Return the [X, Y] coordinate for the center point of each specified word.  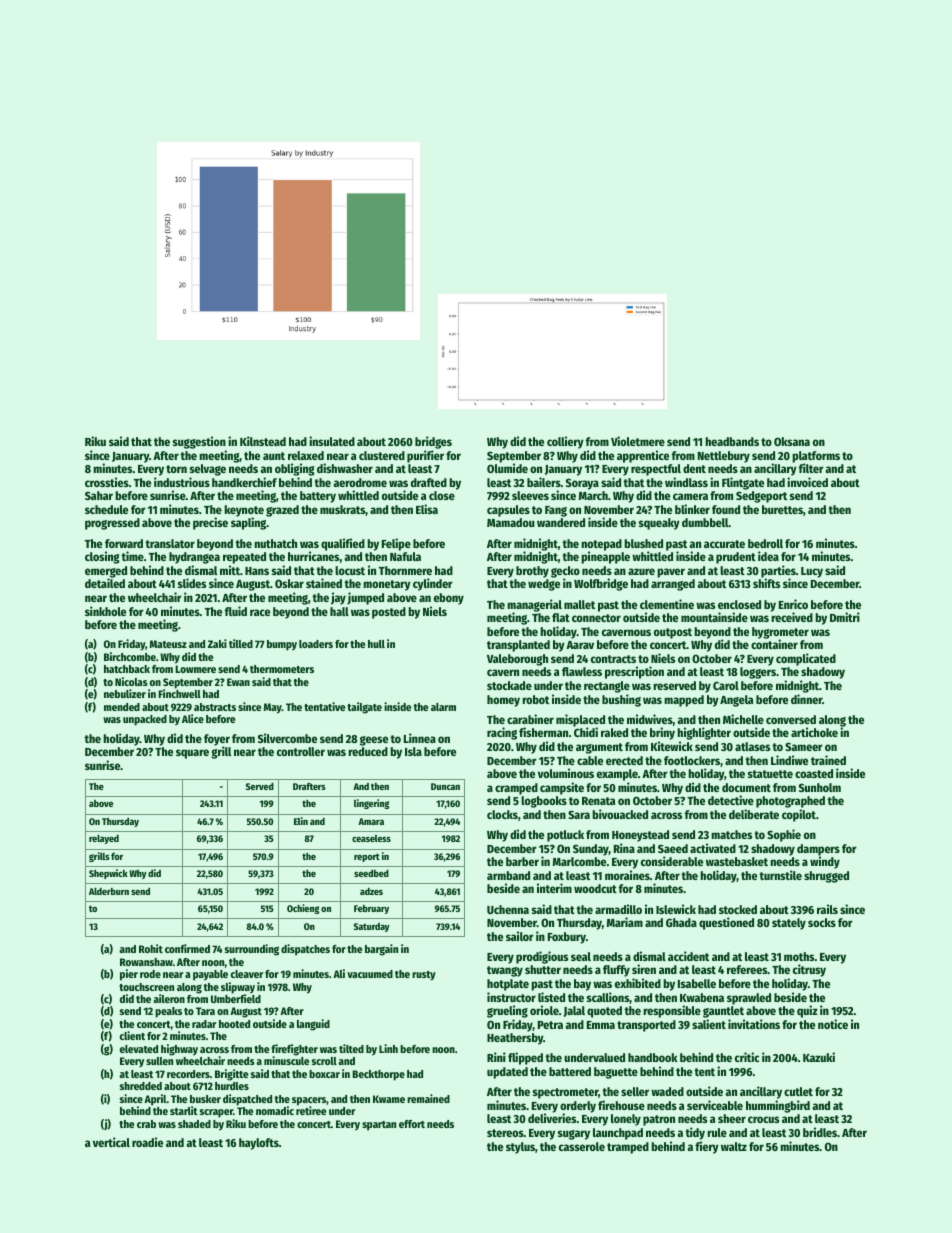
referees [747, 969]
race [260, 612]
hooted [234, 1024]
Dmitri [845, 617]
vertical [111, 1142]
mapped [684, 701]
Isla [413, 751]
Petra [550, 1025]
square [192, 754]
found [726, 509]
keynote [244, 511]
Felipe [396, 544]
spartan [379, 1126]
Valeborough [517, 660]
